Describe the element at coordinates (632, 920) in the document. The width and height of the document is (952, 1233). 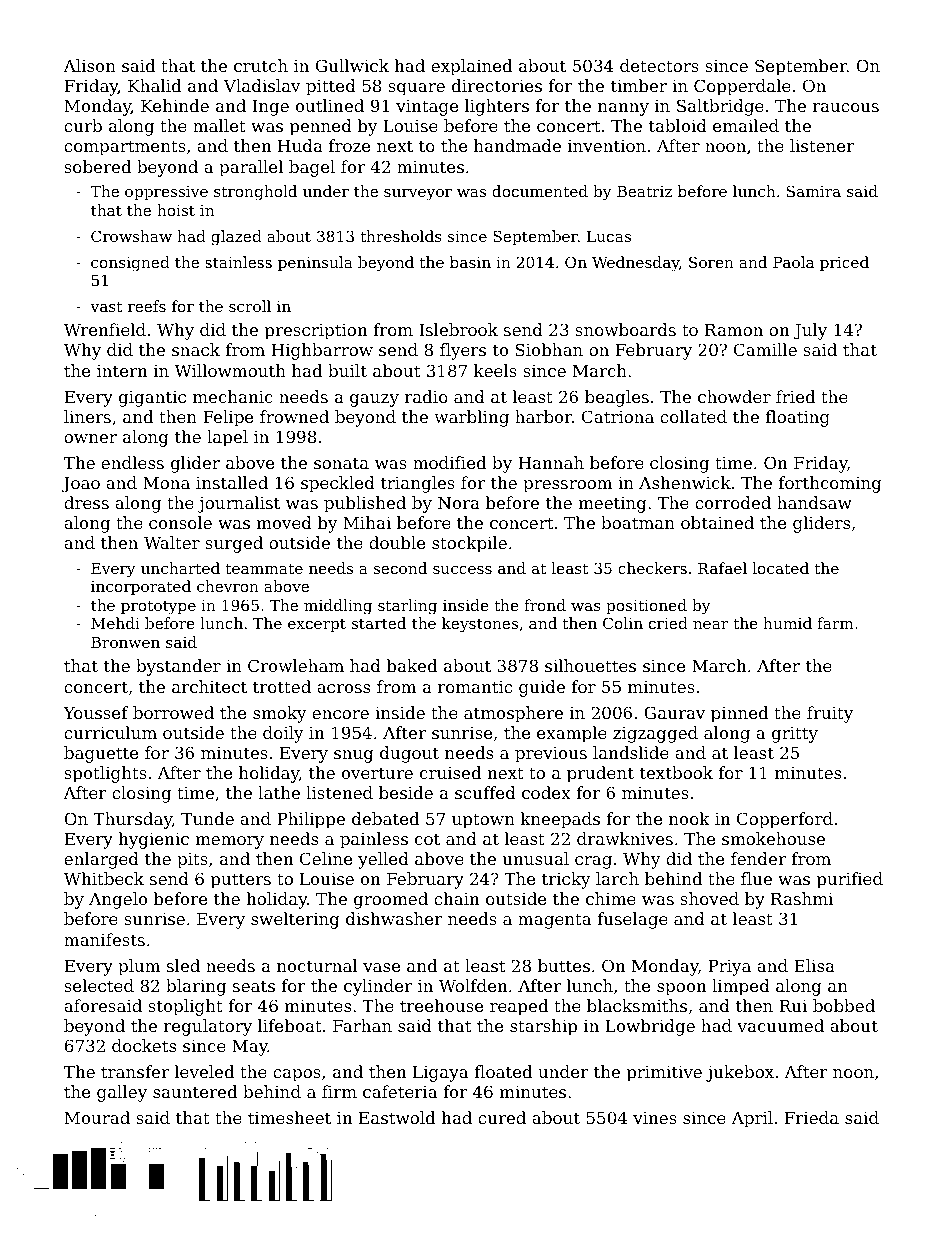
I see `fuselage` at that location.
